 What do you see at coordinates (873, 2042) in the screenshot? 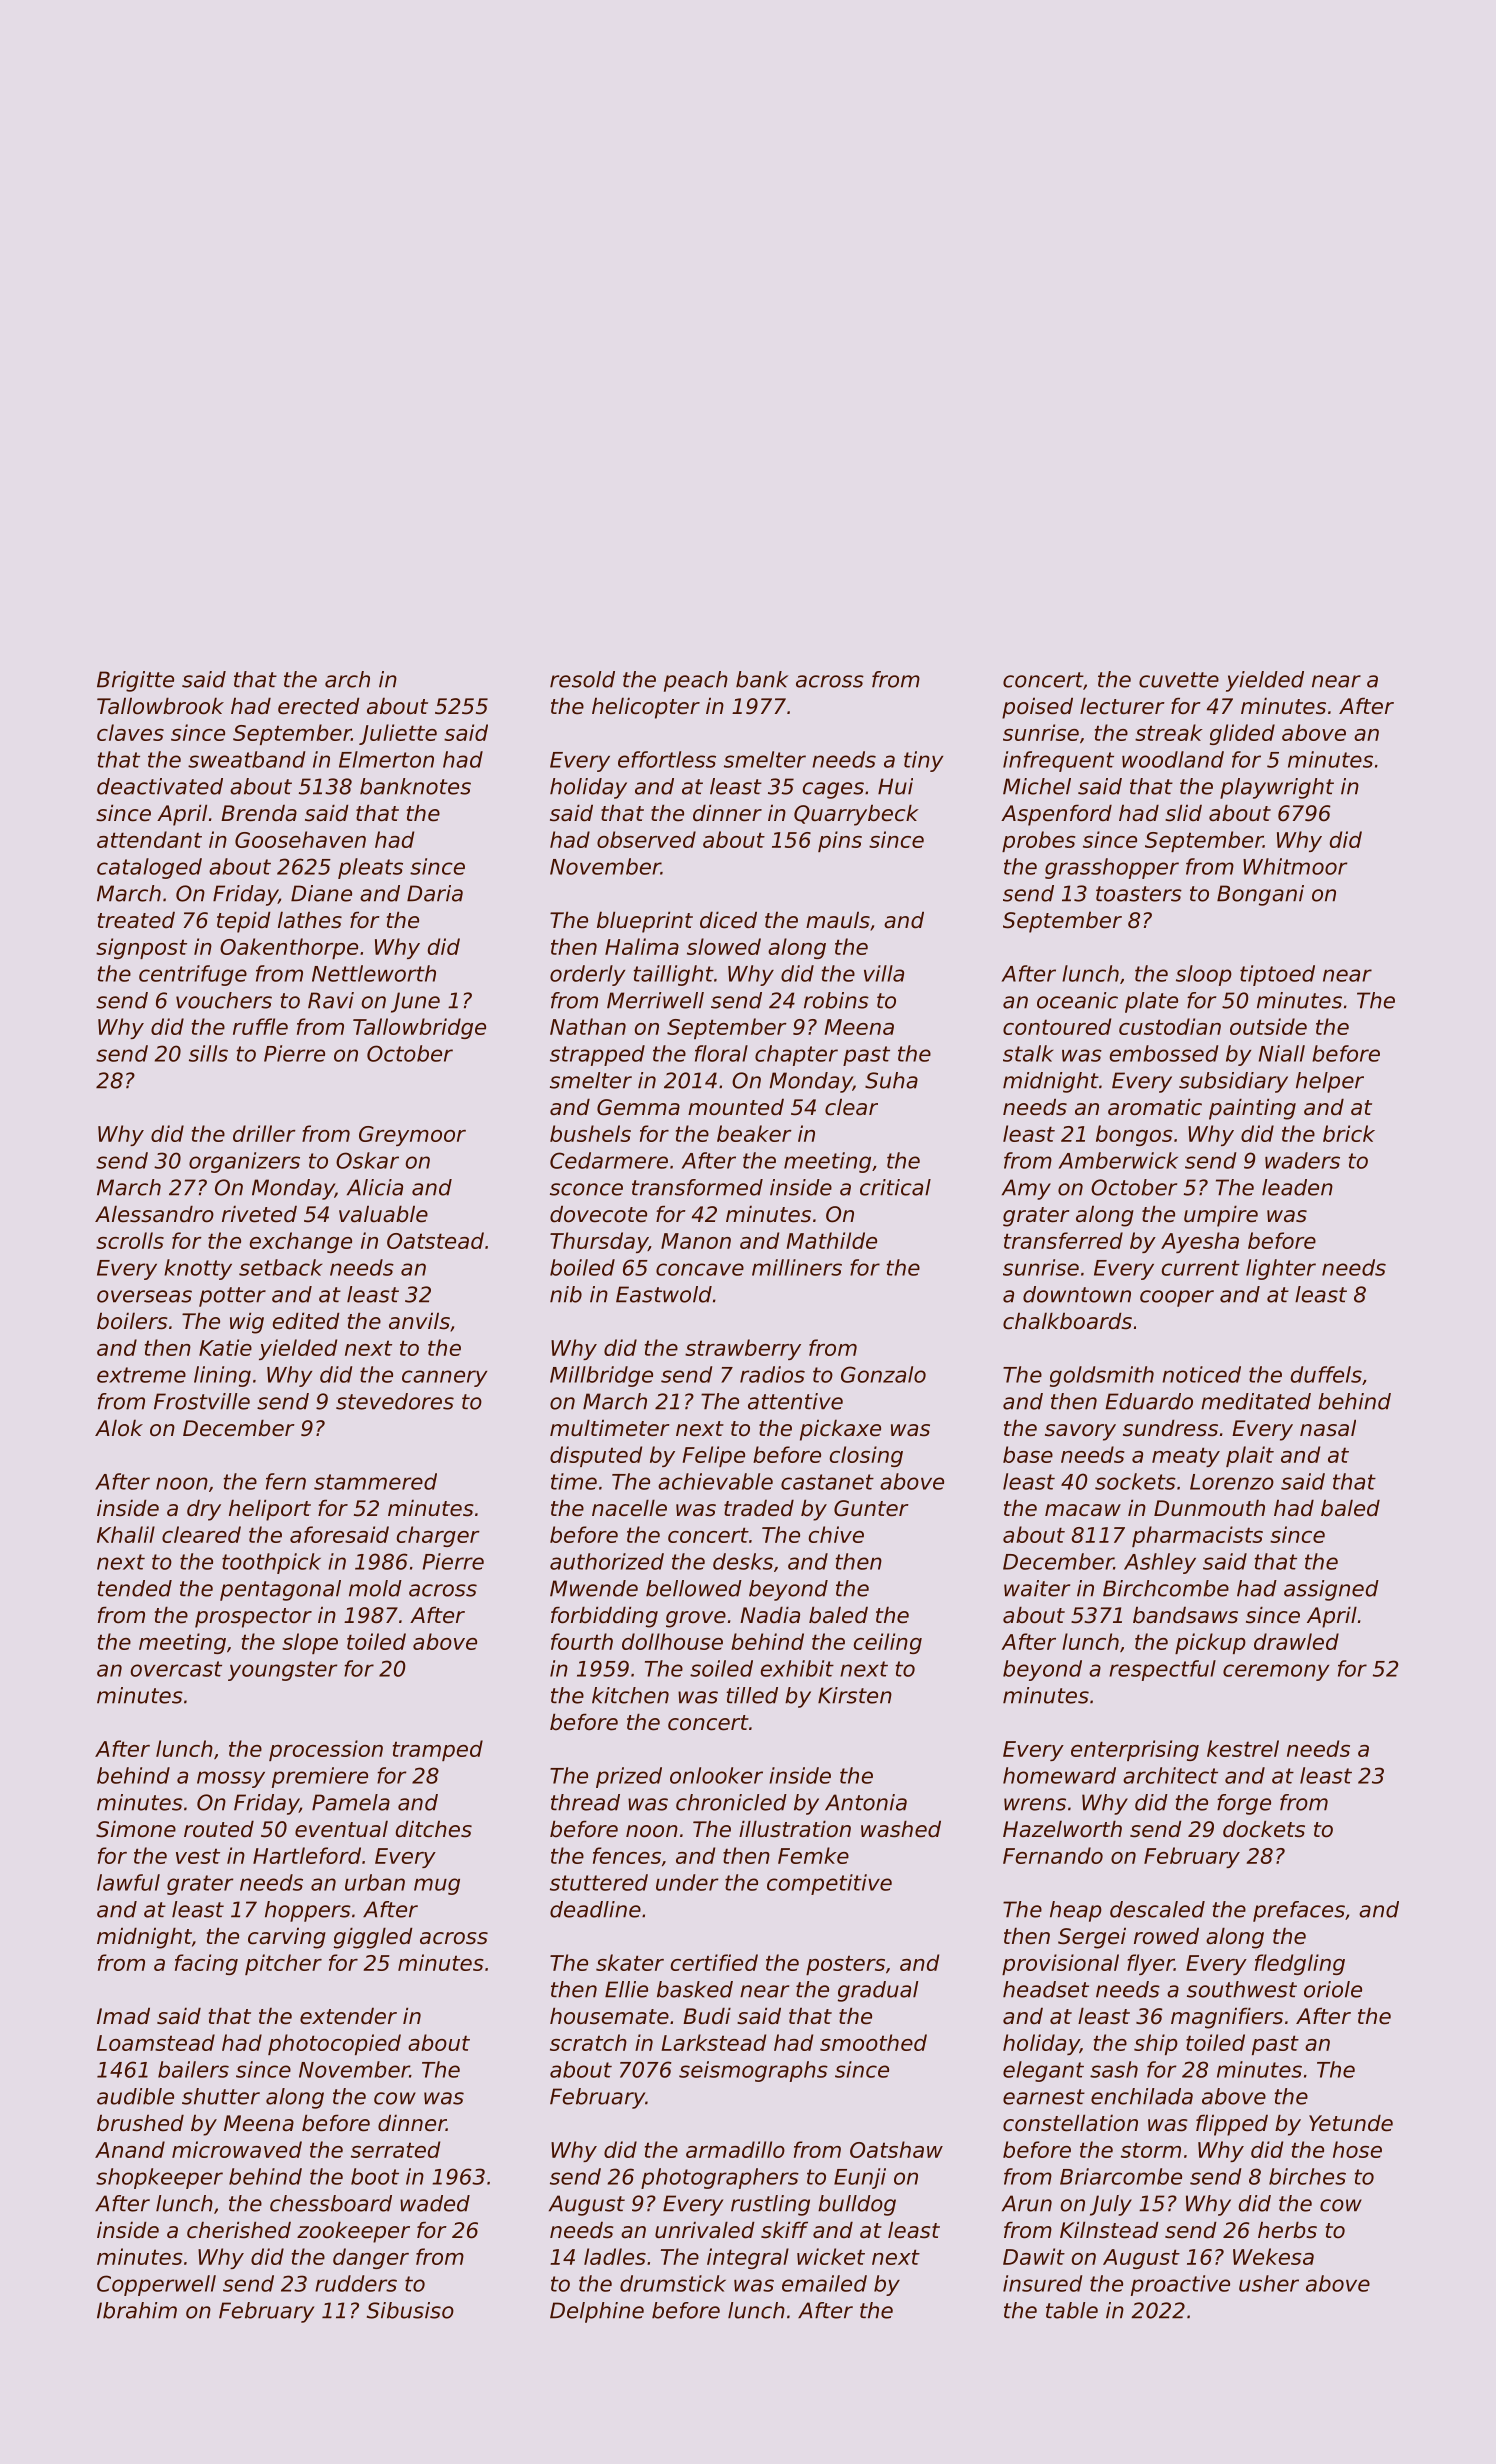
I see `smoothed` at bounding box center [873, 2042].
